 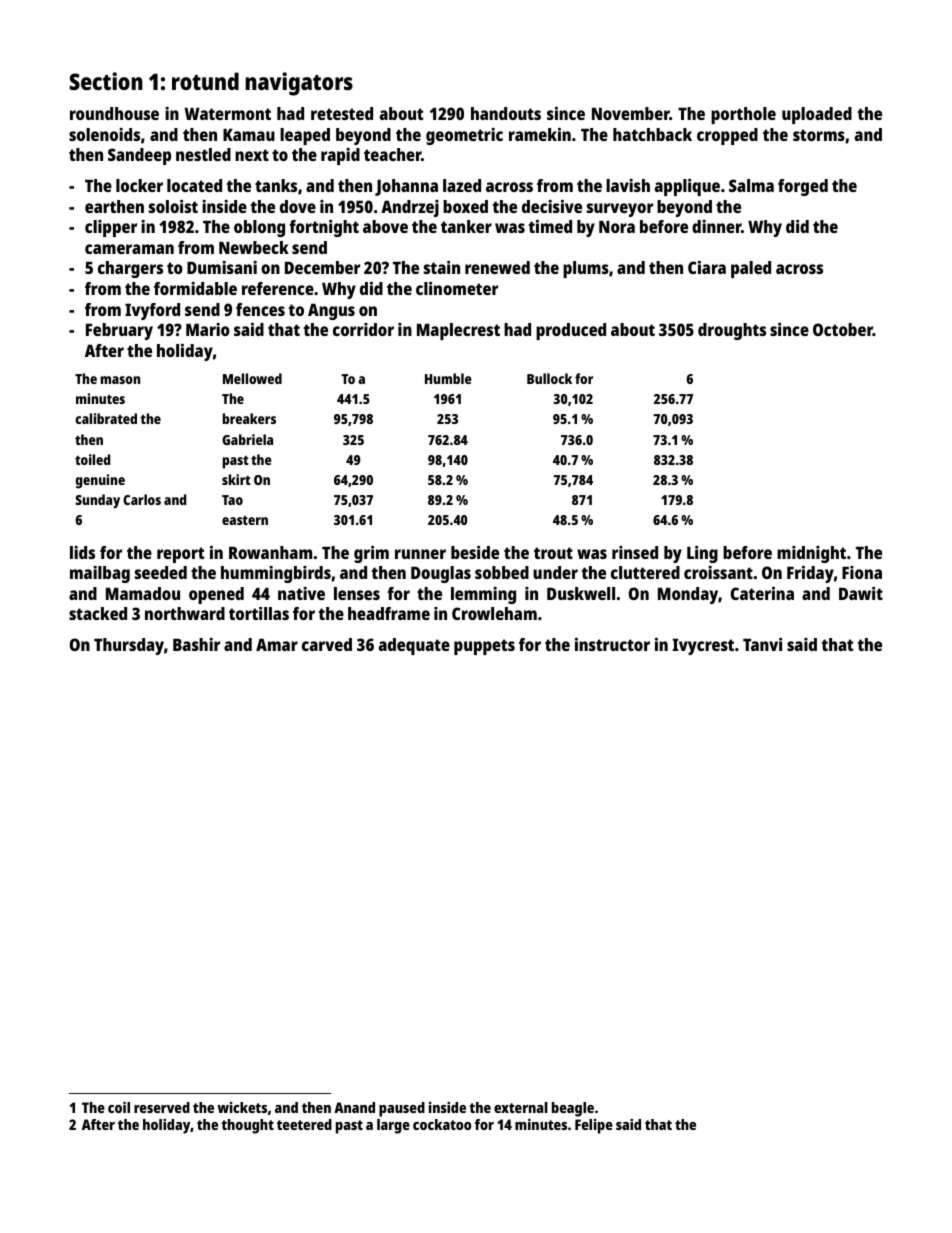 What do you see at coordinates (743, 115) in the screenshot?
I see `porthole` at bounding box center [743, 115].
